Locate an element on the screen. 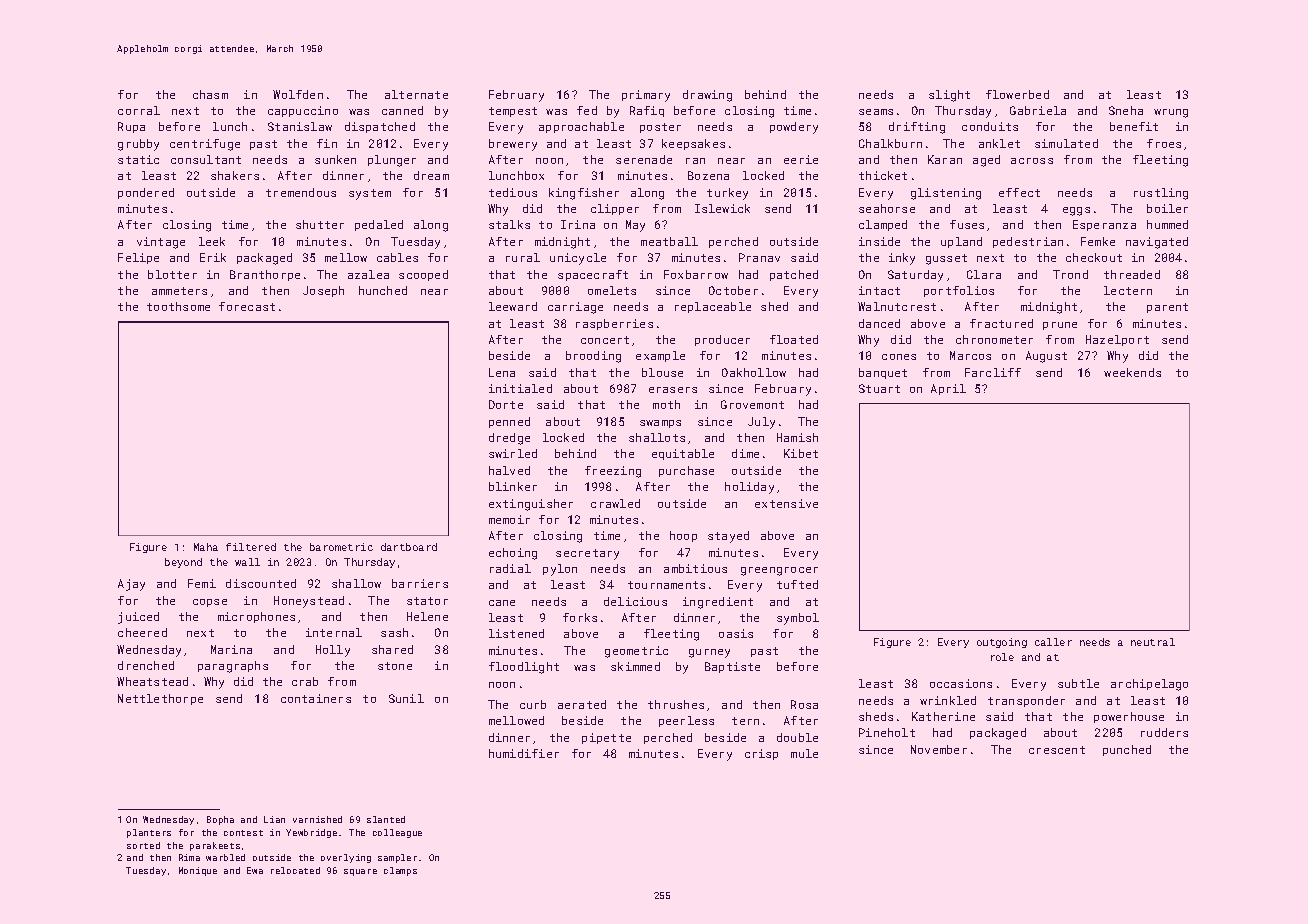  extensive is located at coordinates (786, 503).
